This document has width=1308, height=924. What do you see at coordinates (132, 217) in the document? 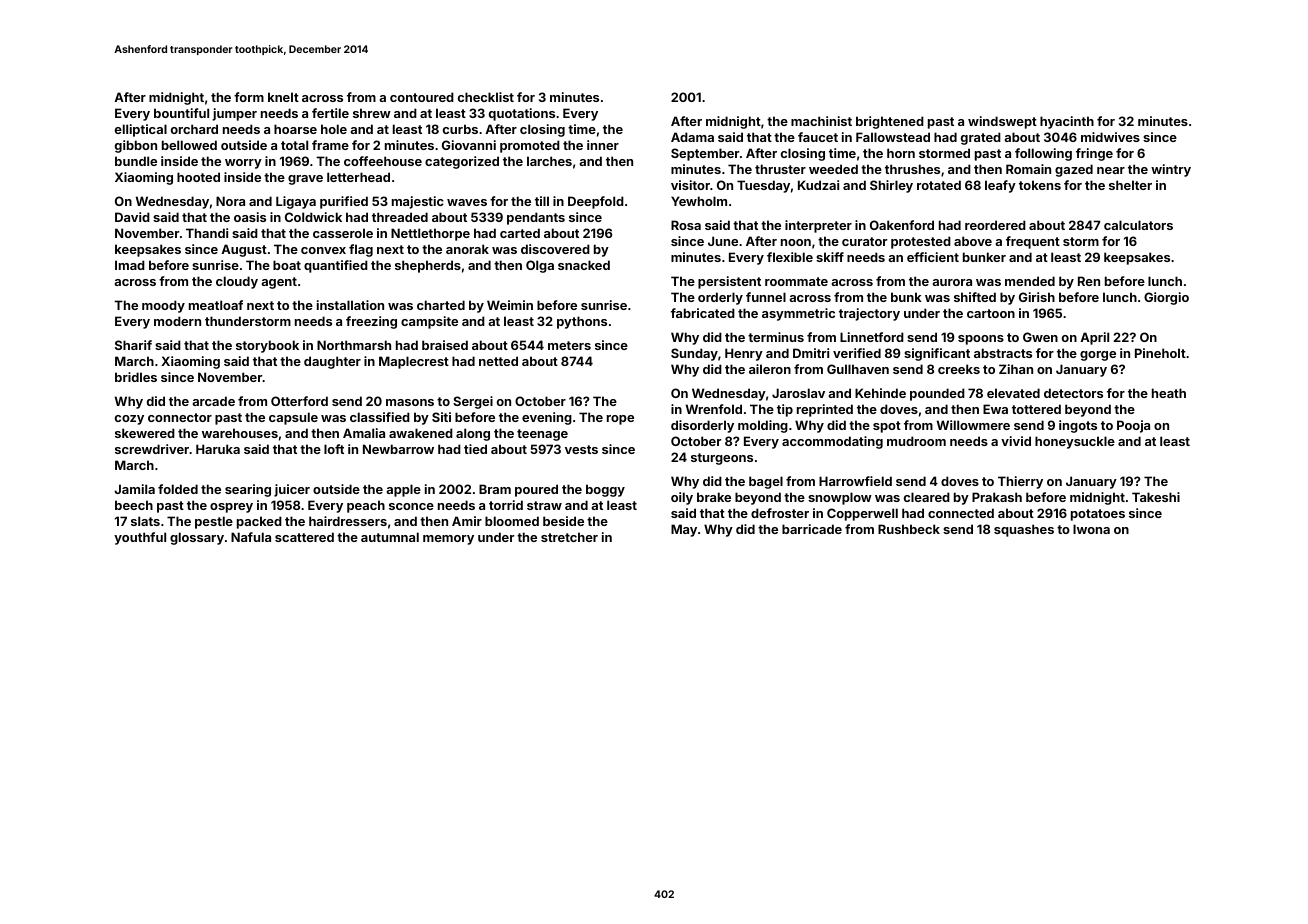
I see `David` at bounding box center [132, 217].
